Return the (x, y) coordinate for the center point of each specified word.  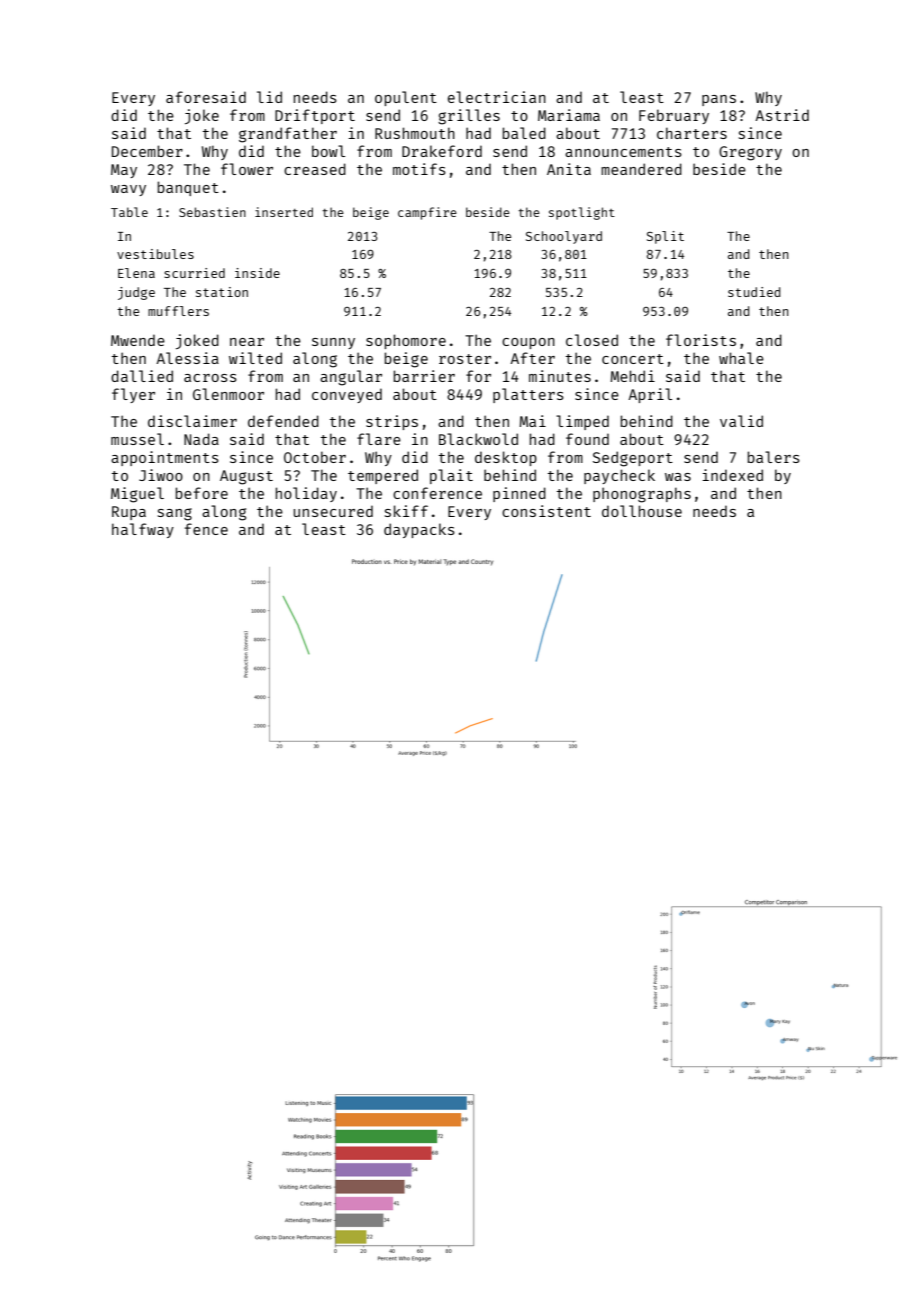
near (247, 342)
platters (528, 395)
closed (592, 340)
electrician (497, 97)
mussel (137, 439)
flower (247, 169)
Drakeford (442, 151)
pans (719, 100)
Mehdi (632, 376)
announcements (623, 152)
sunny (333, 343)
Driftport (315, 116)
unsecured (333, 511)
